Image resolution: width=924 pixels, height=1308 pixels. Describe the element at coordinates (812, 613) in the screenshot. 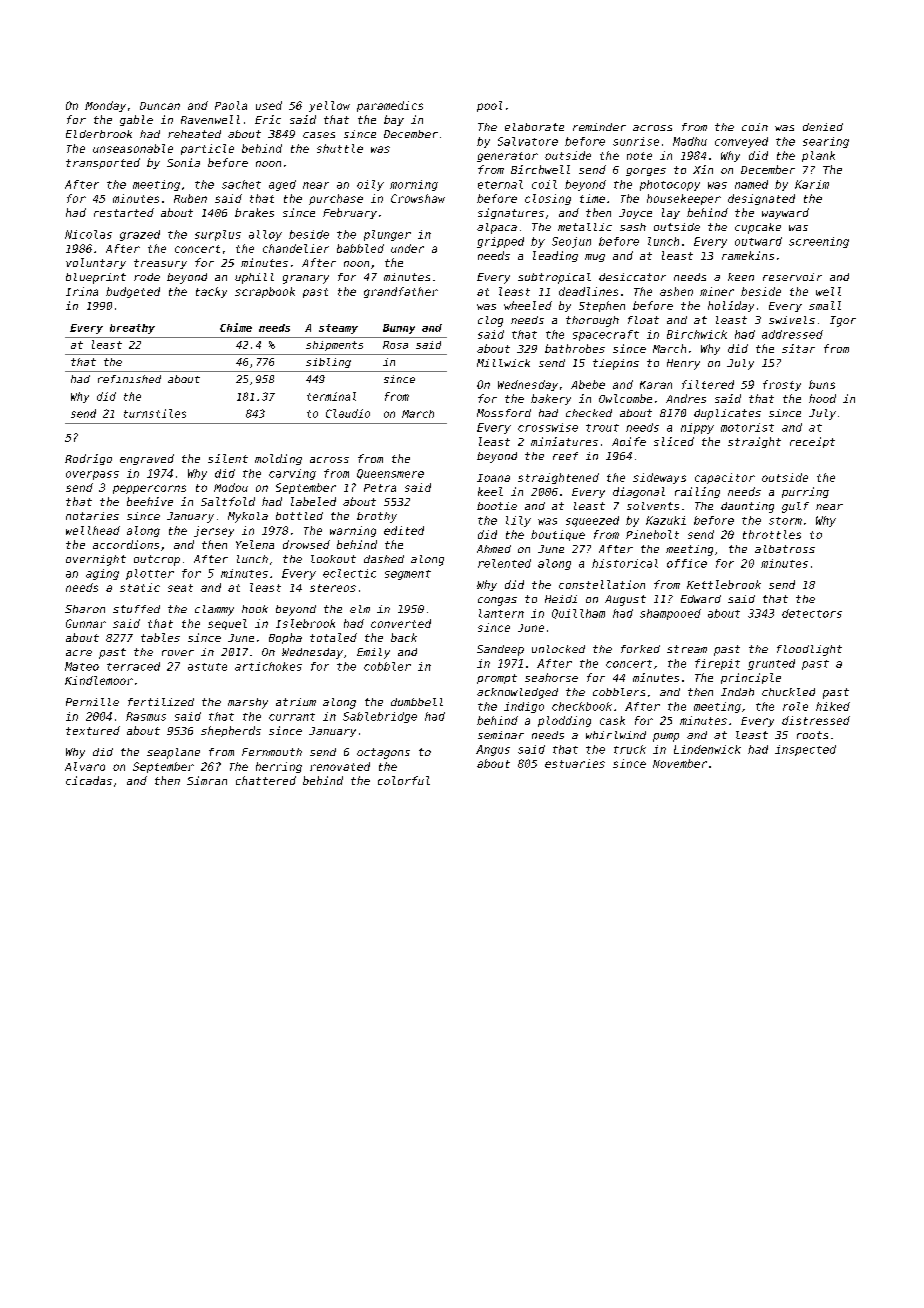

I see `detectors` at that location.
